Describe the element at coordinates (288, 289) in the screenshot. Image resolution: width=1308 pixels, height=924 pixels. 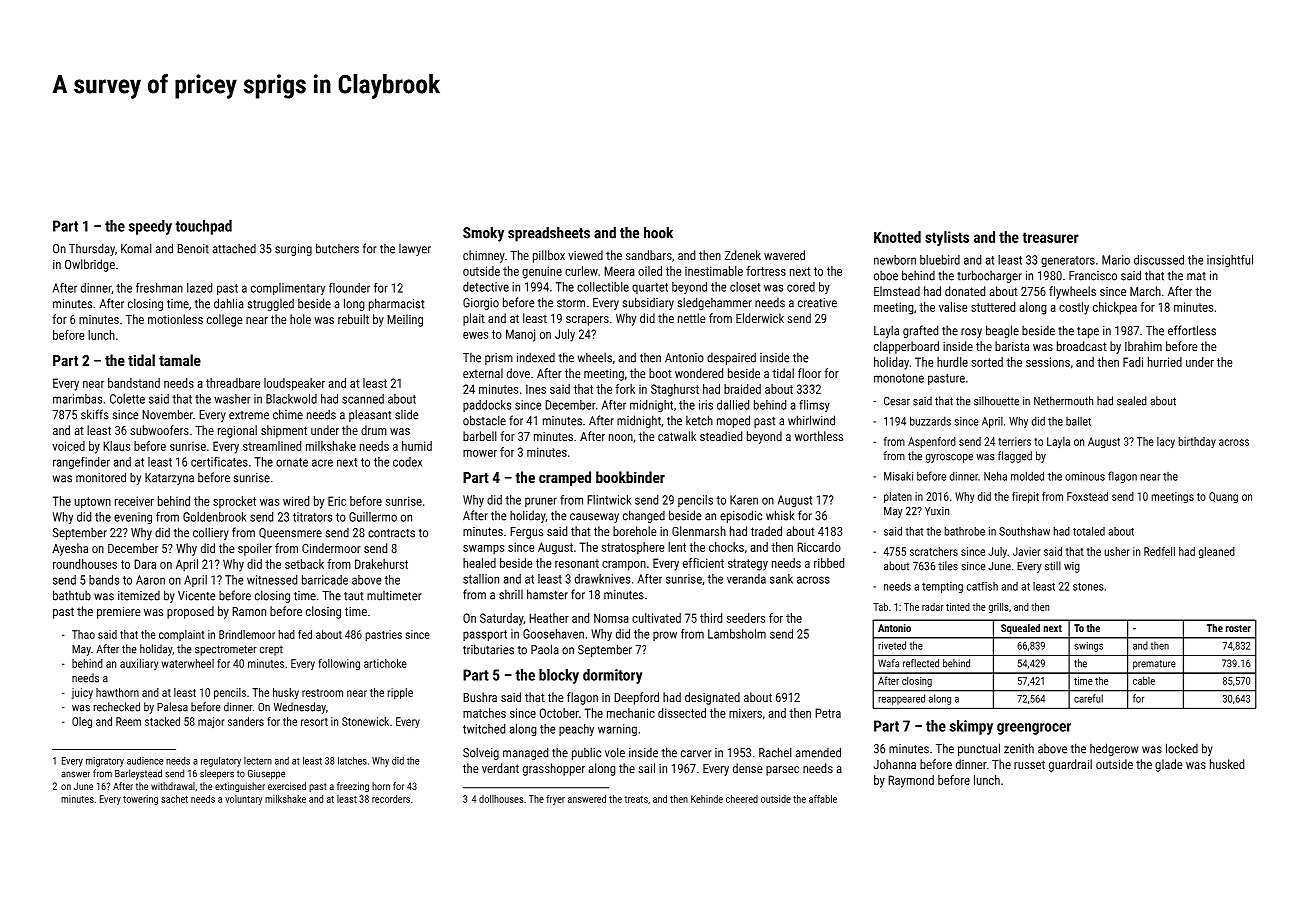
I see `complimentary` at that location.
